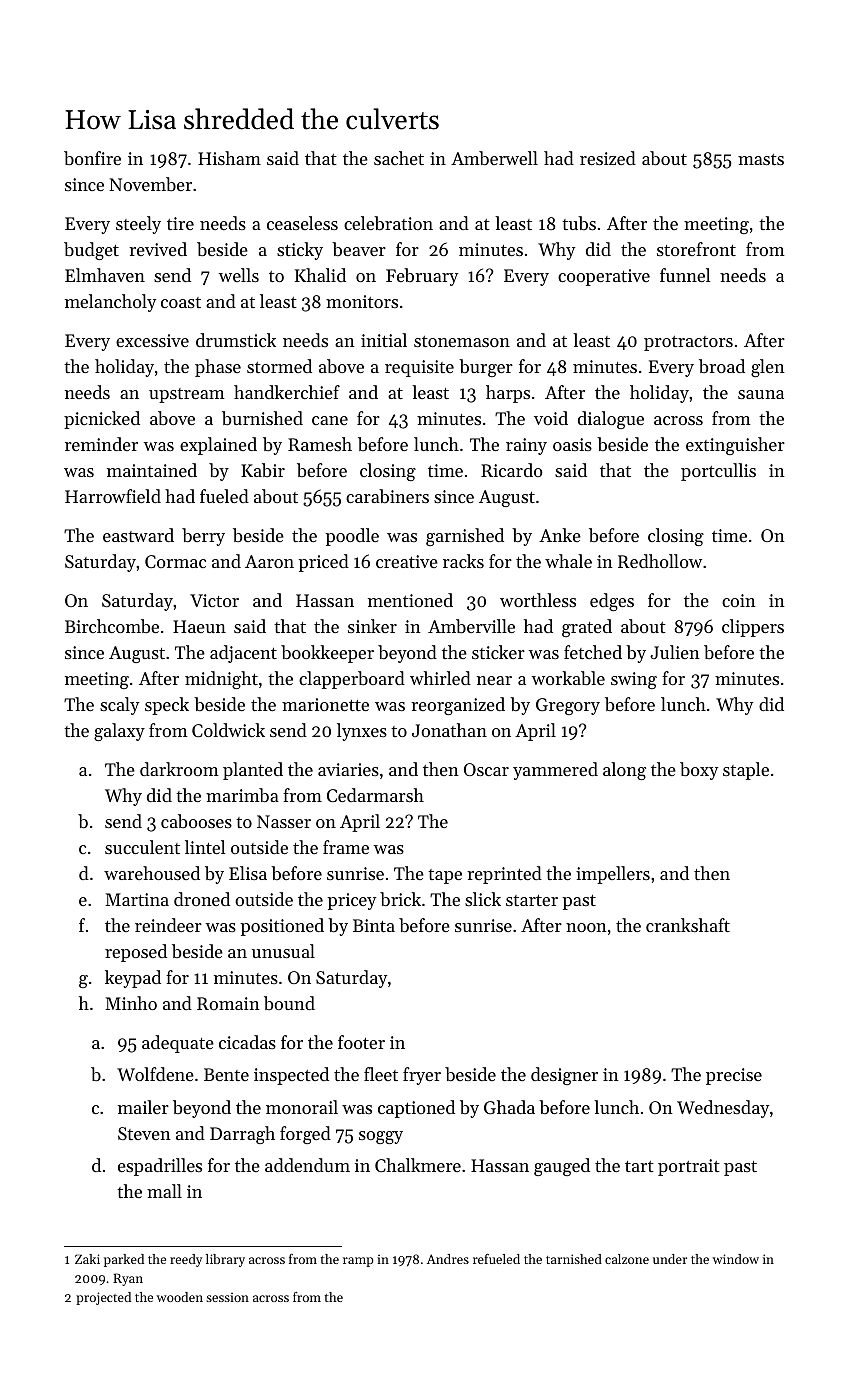 The width and height of the screenshot is (849, 1400). What do you see at coordinates (688, 343) in the screenshot?
I see `protractors` at bounding box center [688, 343].
